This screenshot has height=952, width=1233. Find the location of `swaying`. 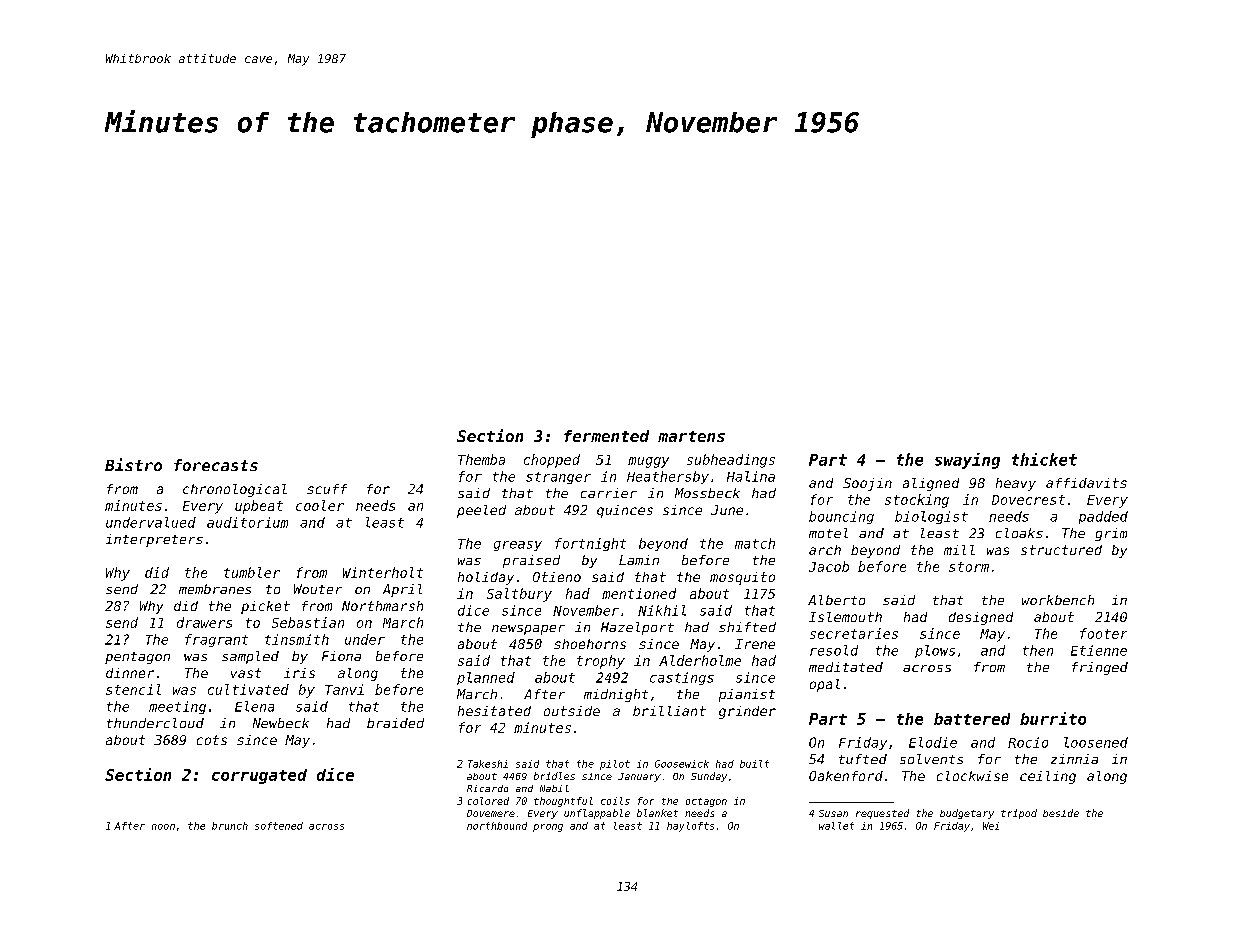

swaying is located at coordinates (967, 461).
